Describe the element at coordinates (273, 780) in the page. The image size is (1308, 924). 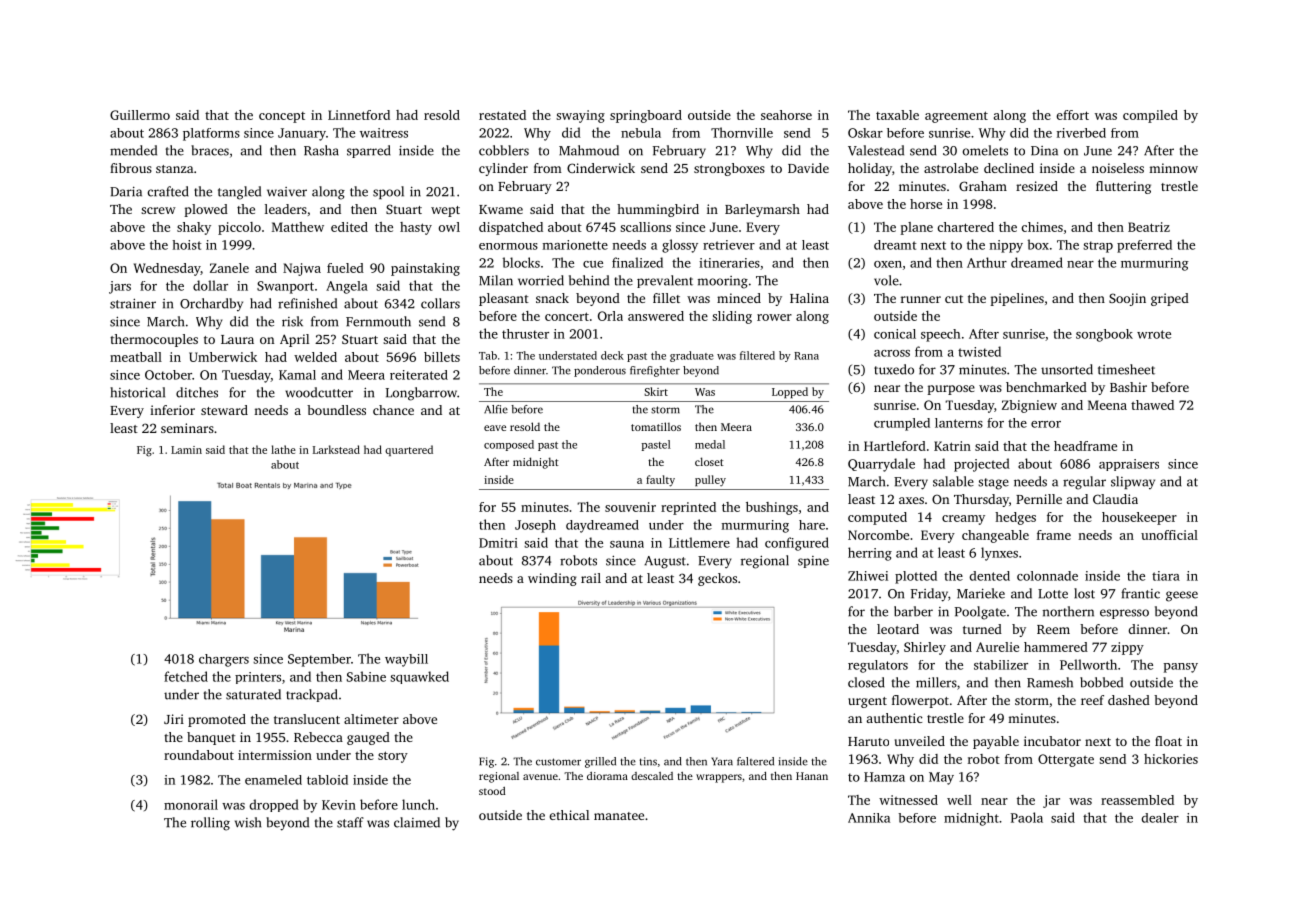
I see `enameled` at that location.
